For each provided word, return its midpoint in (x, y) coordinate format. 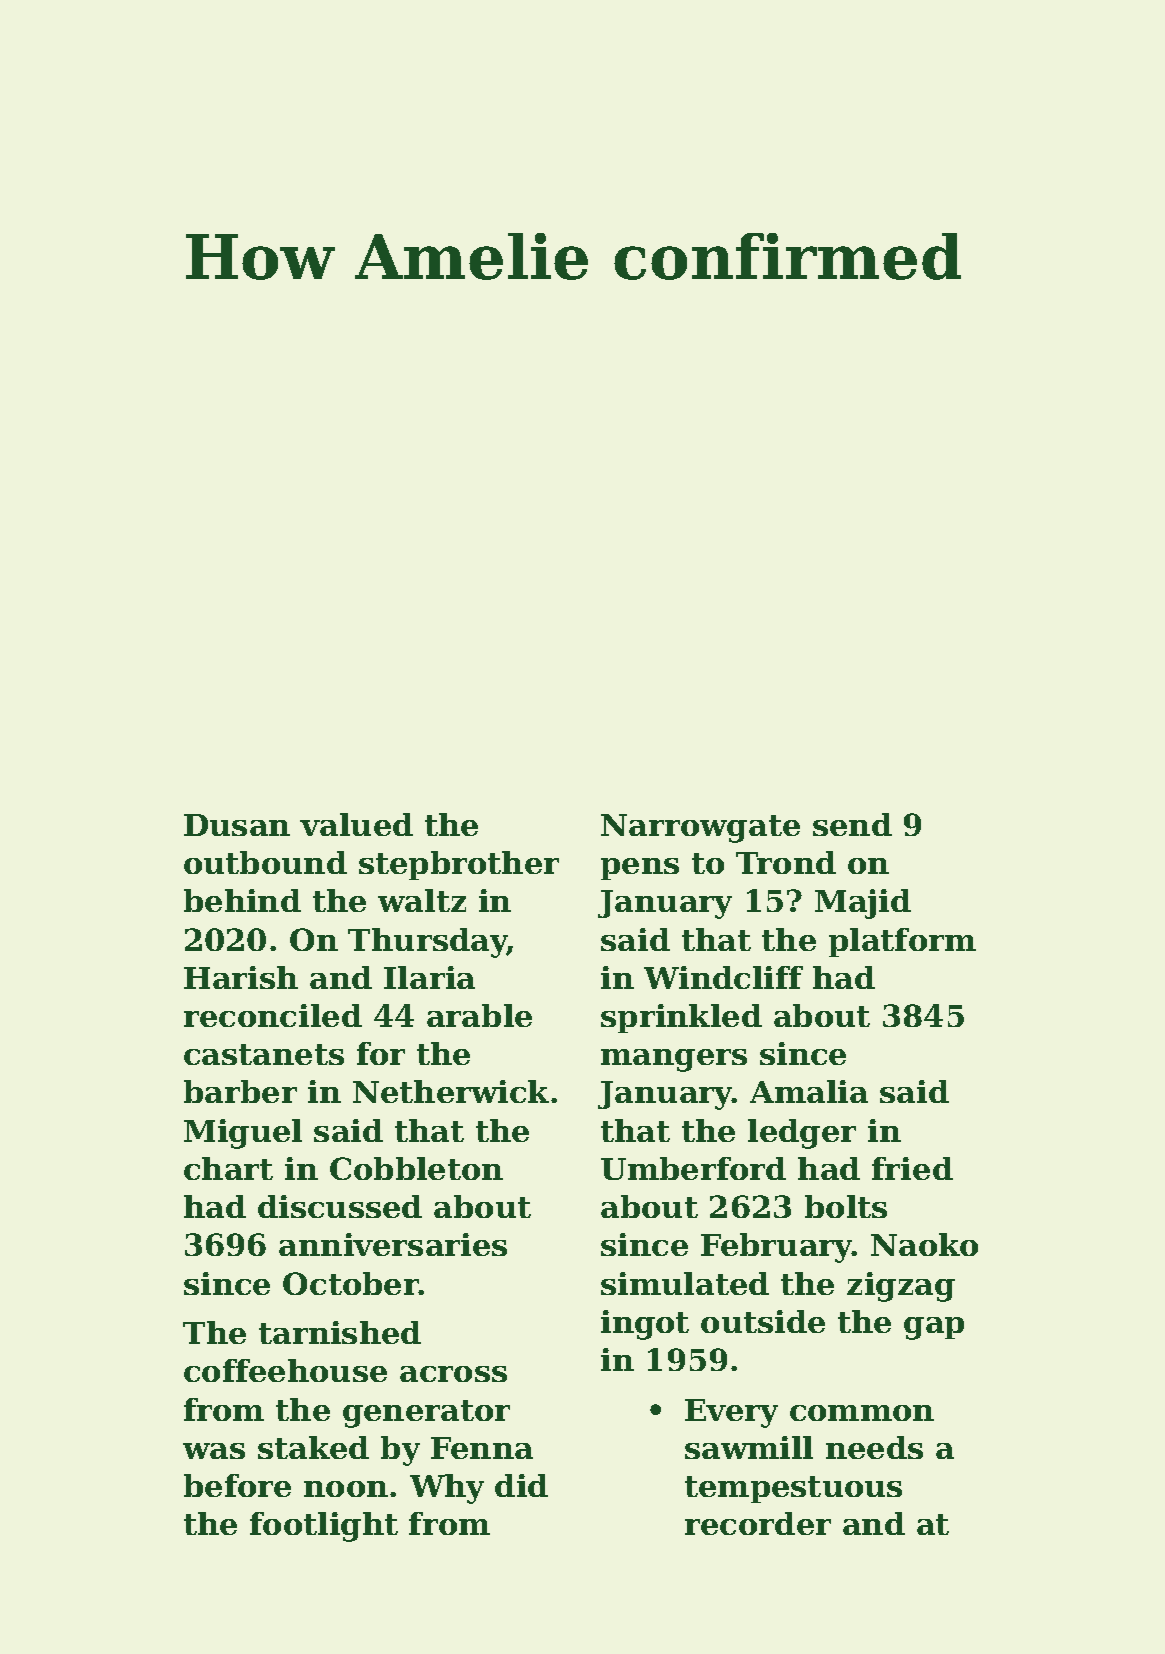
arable (479, 1015)
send (852, 824)
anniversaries (393, 1244)
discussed (340, 1206)
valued (356, 824)
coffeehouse (285, 1370)
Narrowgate (700, 828)
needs (874, 1447)
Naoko (924, 1244)
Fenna (482, 1448)
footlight (324, 1527)
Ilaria (429, 977)
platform (902, 942)
